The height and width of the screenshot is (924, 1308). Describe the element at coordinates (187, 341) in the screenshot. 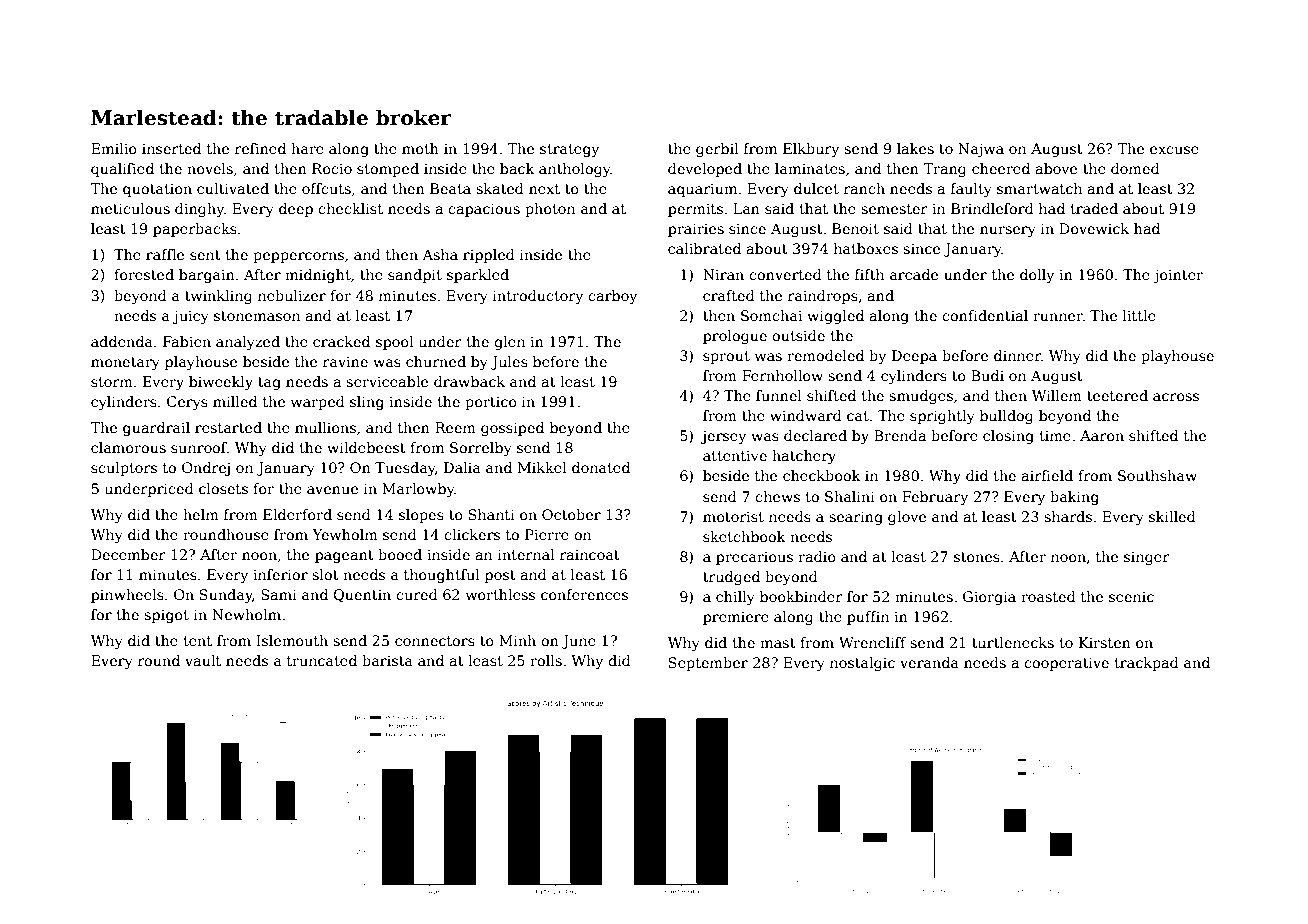

I see `Fabien` at that location.
